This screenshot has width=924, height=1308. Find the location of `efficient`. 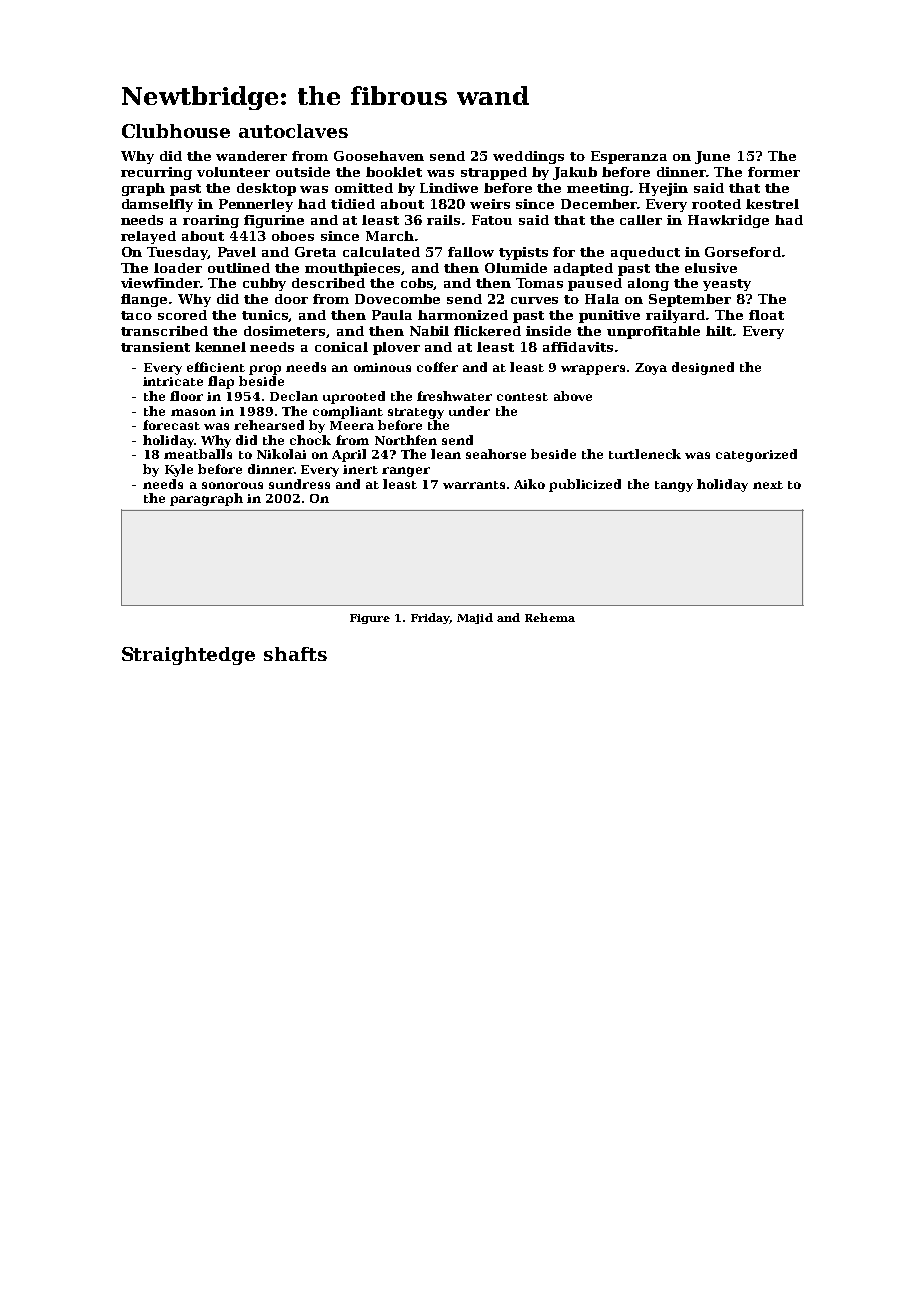

efficient is located at coordinates (216, 367).
